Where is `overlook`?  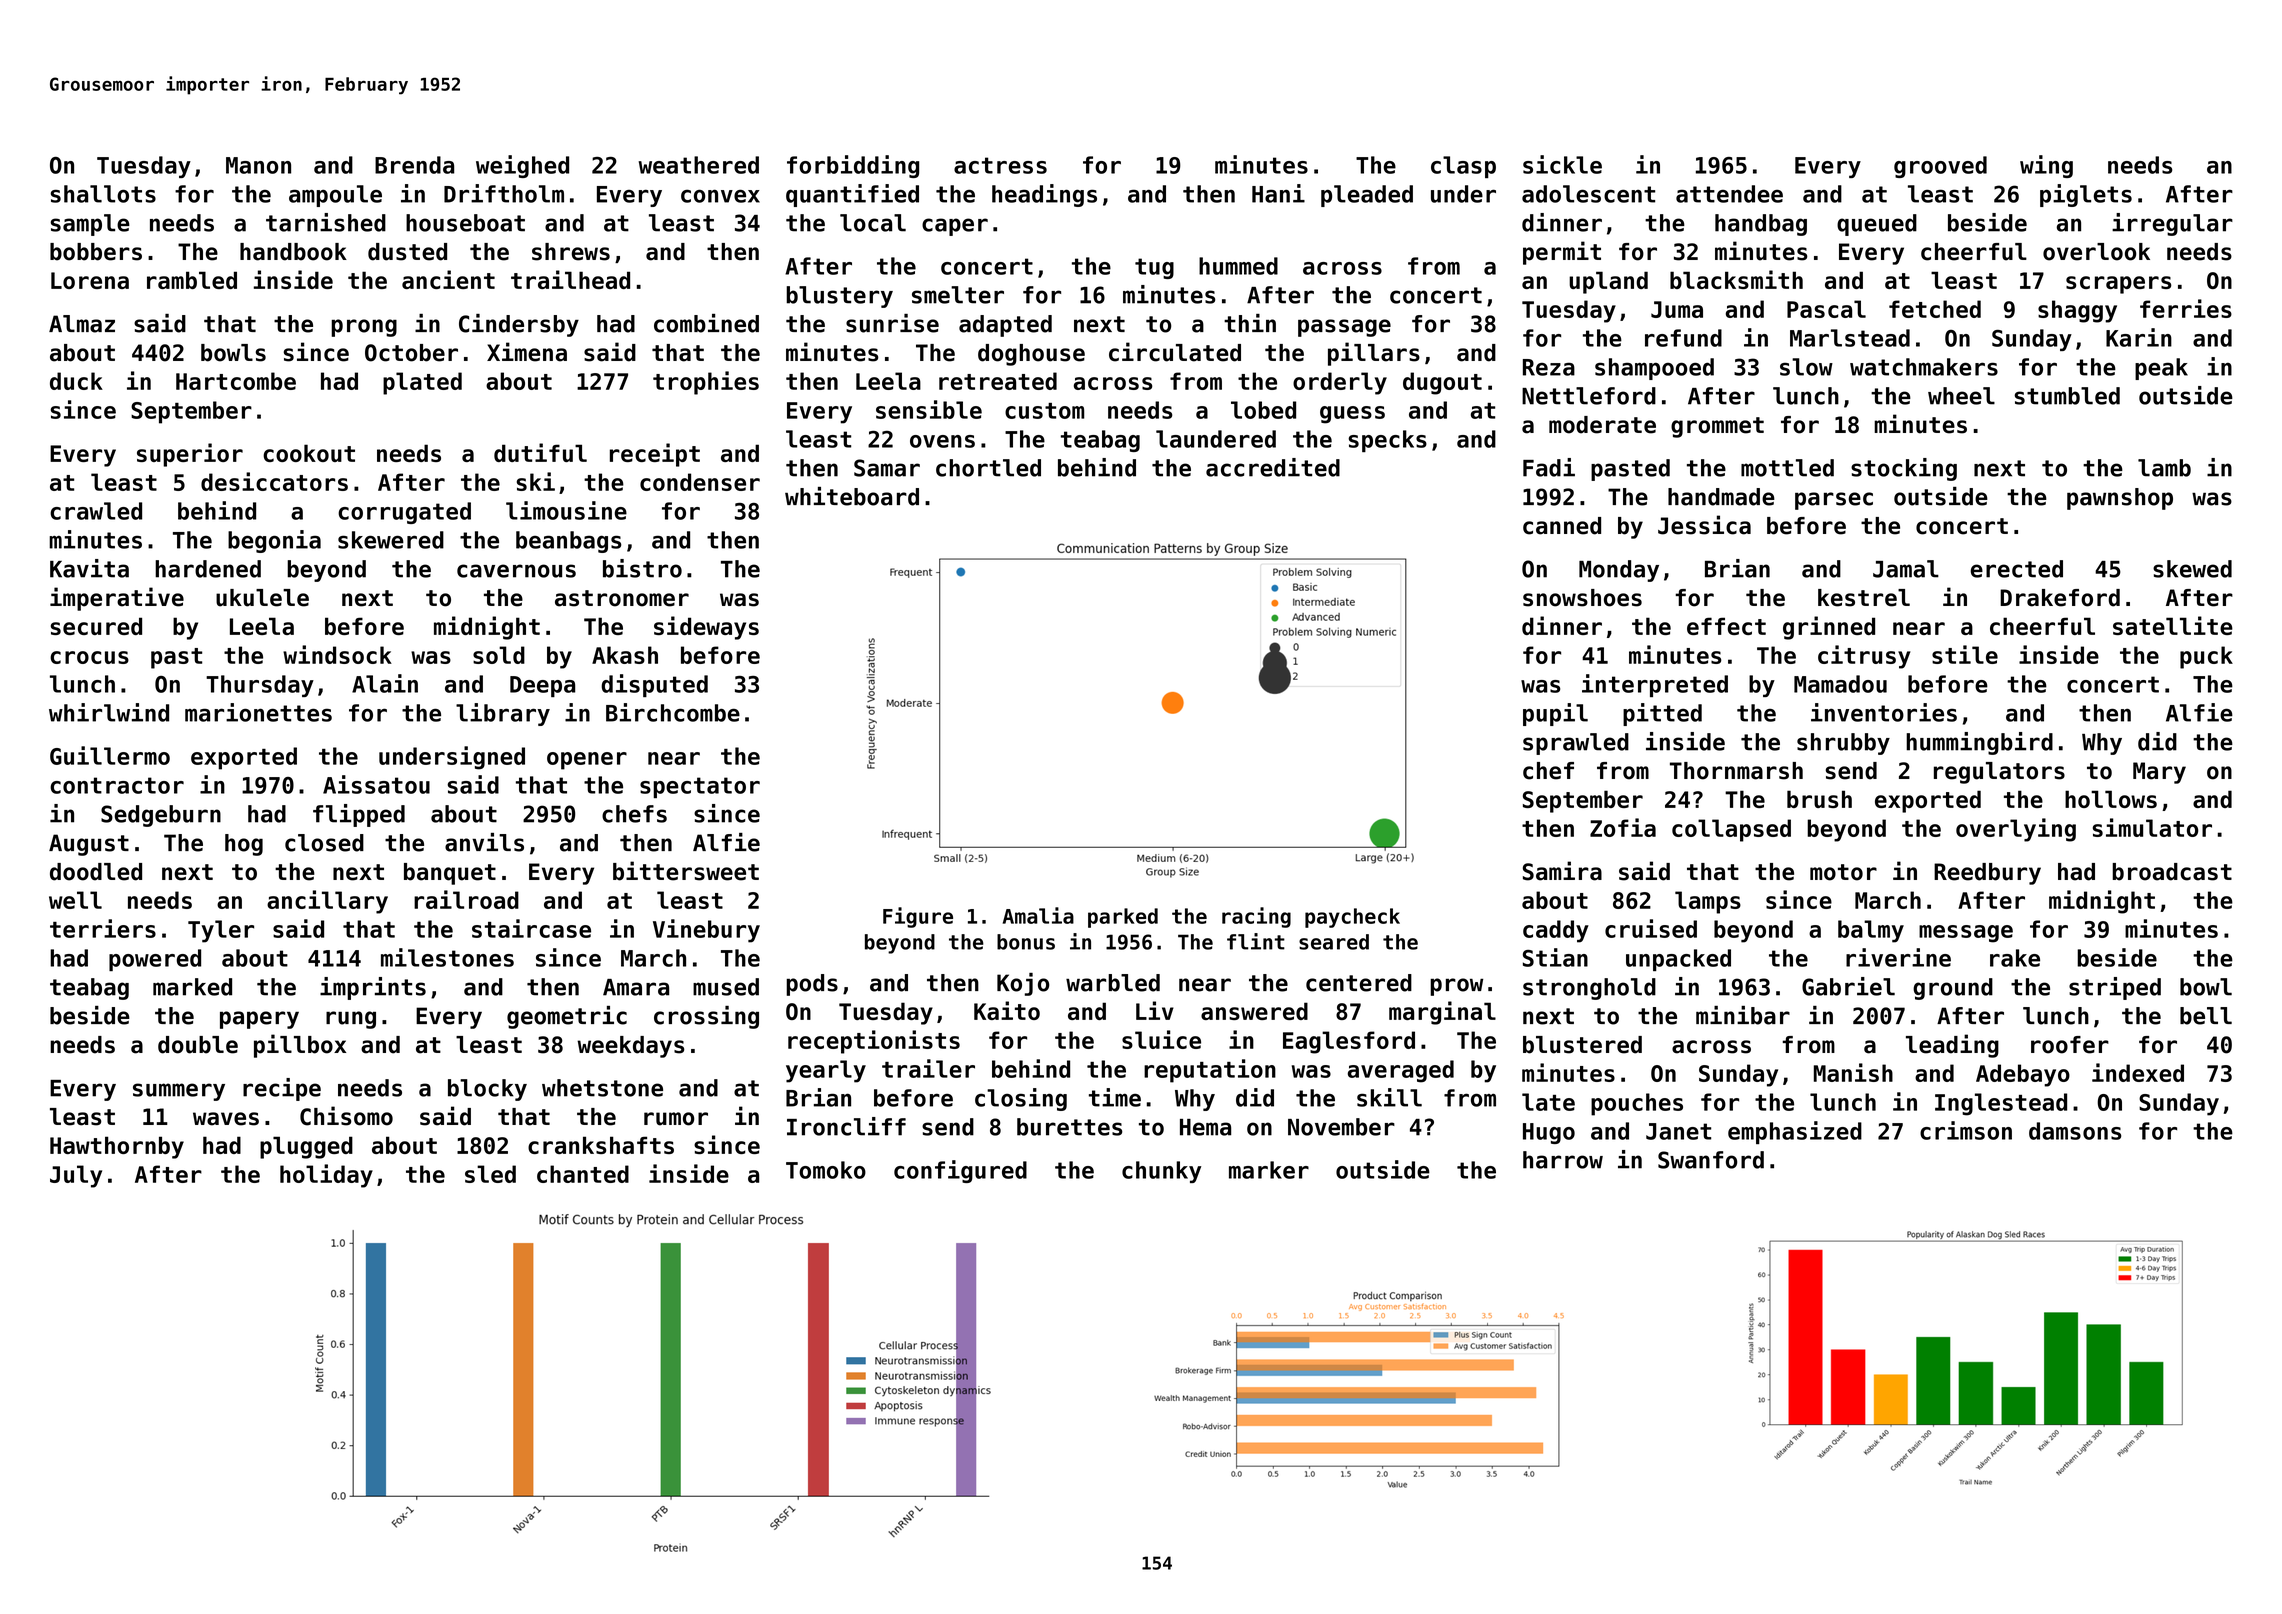 overlook is located at coordinates (2096, 252).
